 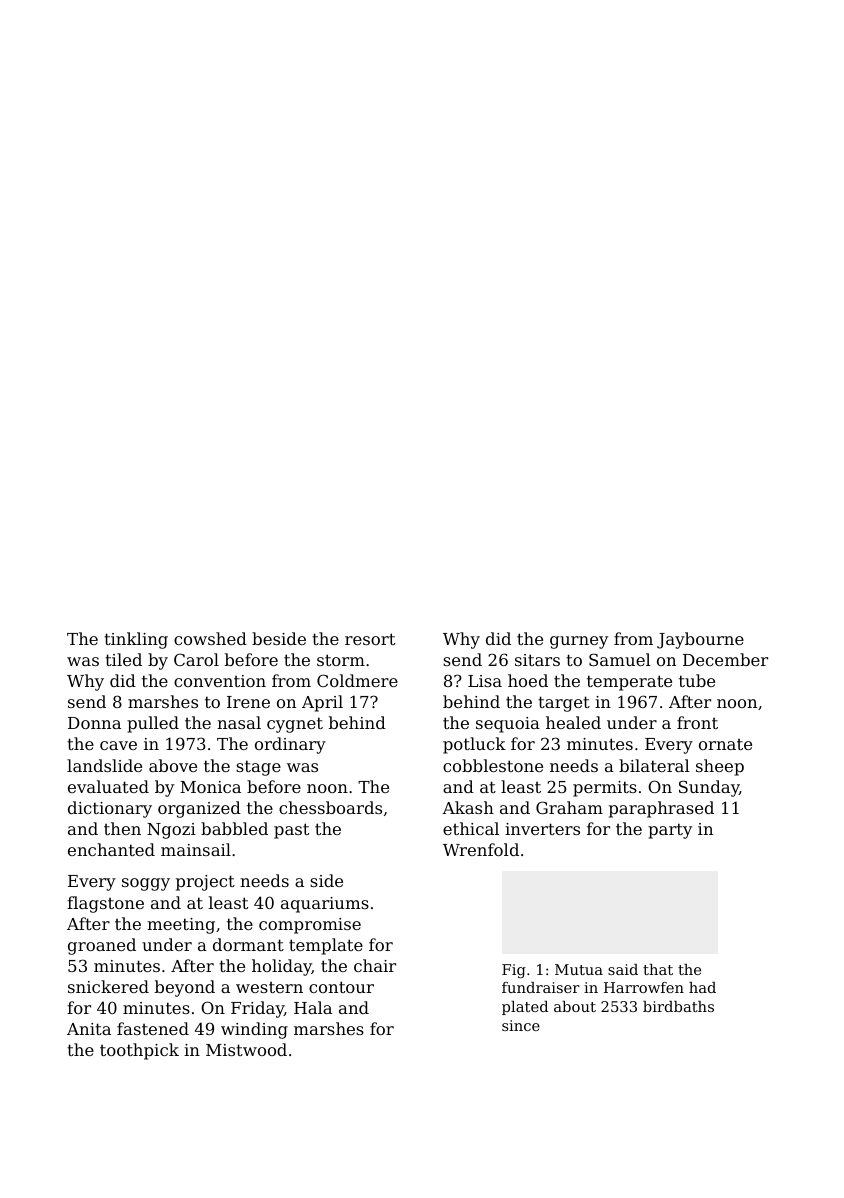 What do you see at coordinates (521, 1025) in the screenshot?
I see `since` at bounding box center [521, 1025].
